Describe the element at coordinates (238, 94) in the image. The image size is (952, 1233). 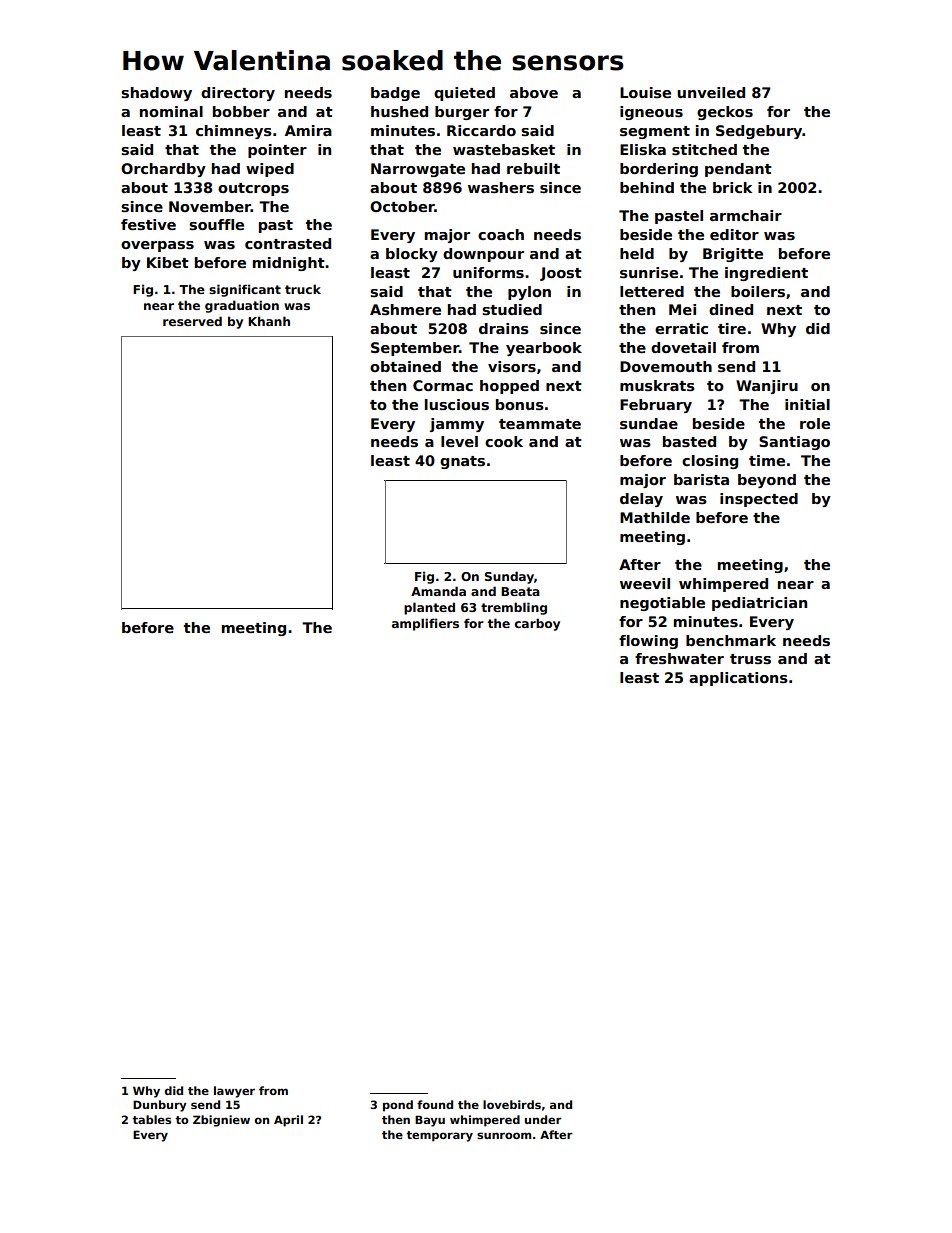
I see `directory` at that location.
